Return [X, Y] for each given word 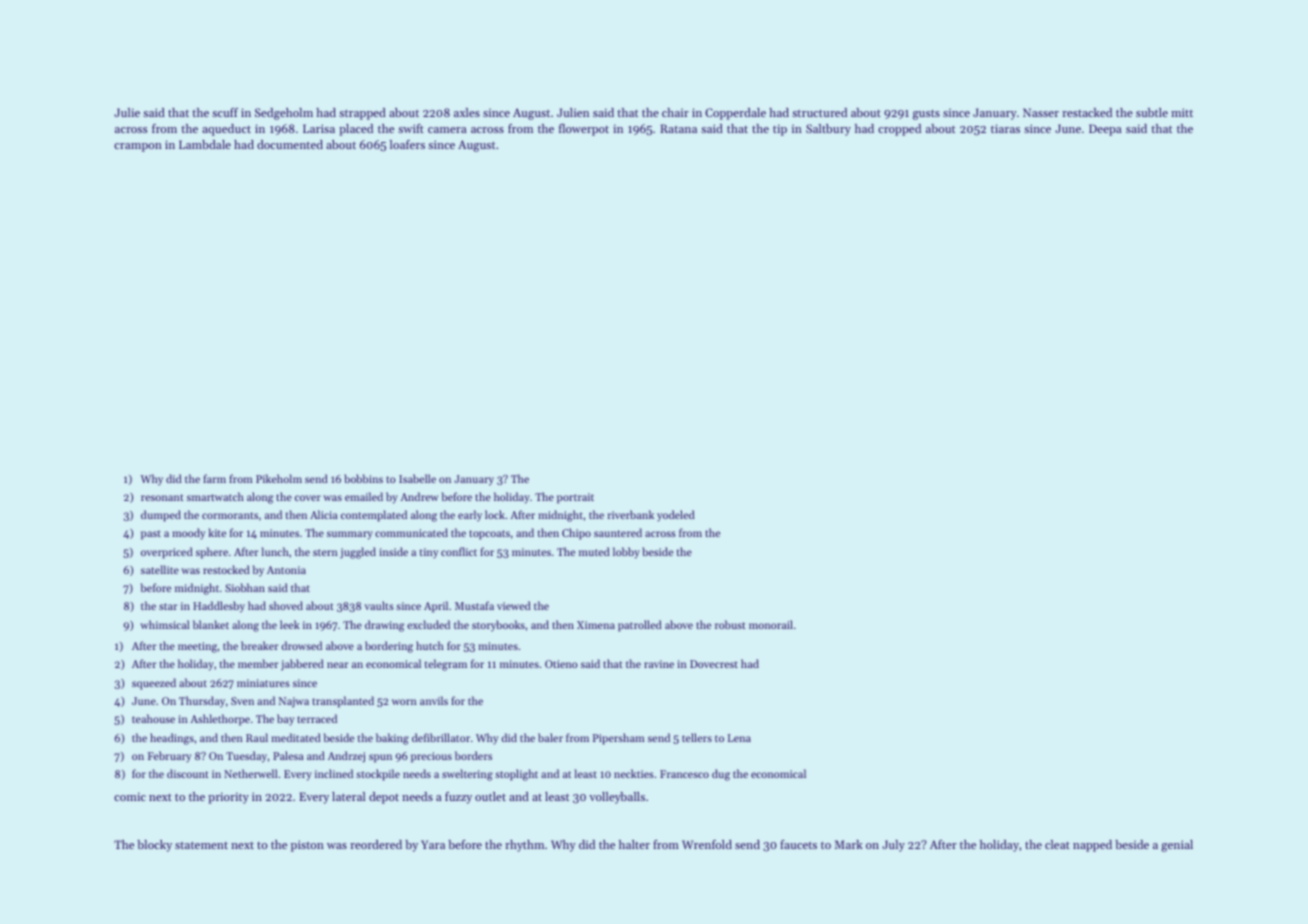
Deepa [1105, 130]
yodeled [676, 516]
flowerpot [584, 130]
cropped [899, 130]
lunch [275, 551]
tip [780, 130]
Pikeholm [279, 478]
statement [201, 845]
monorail [771, 624]
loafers [407, 144]
